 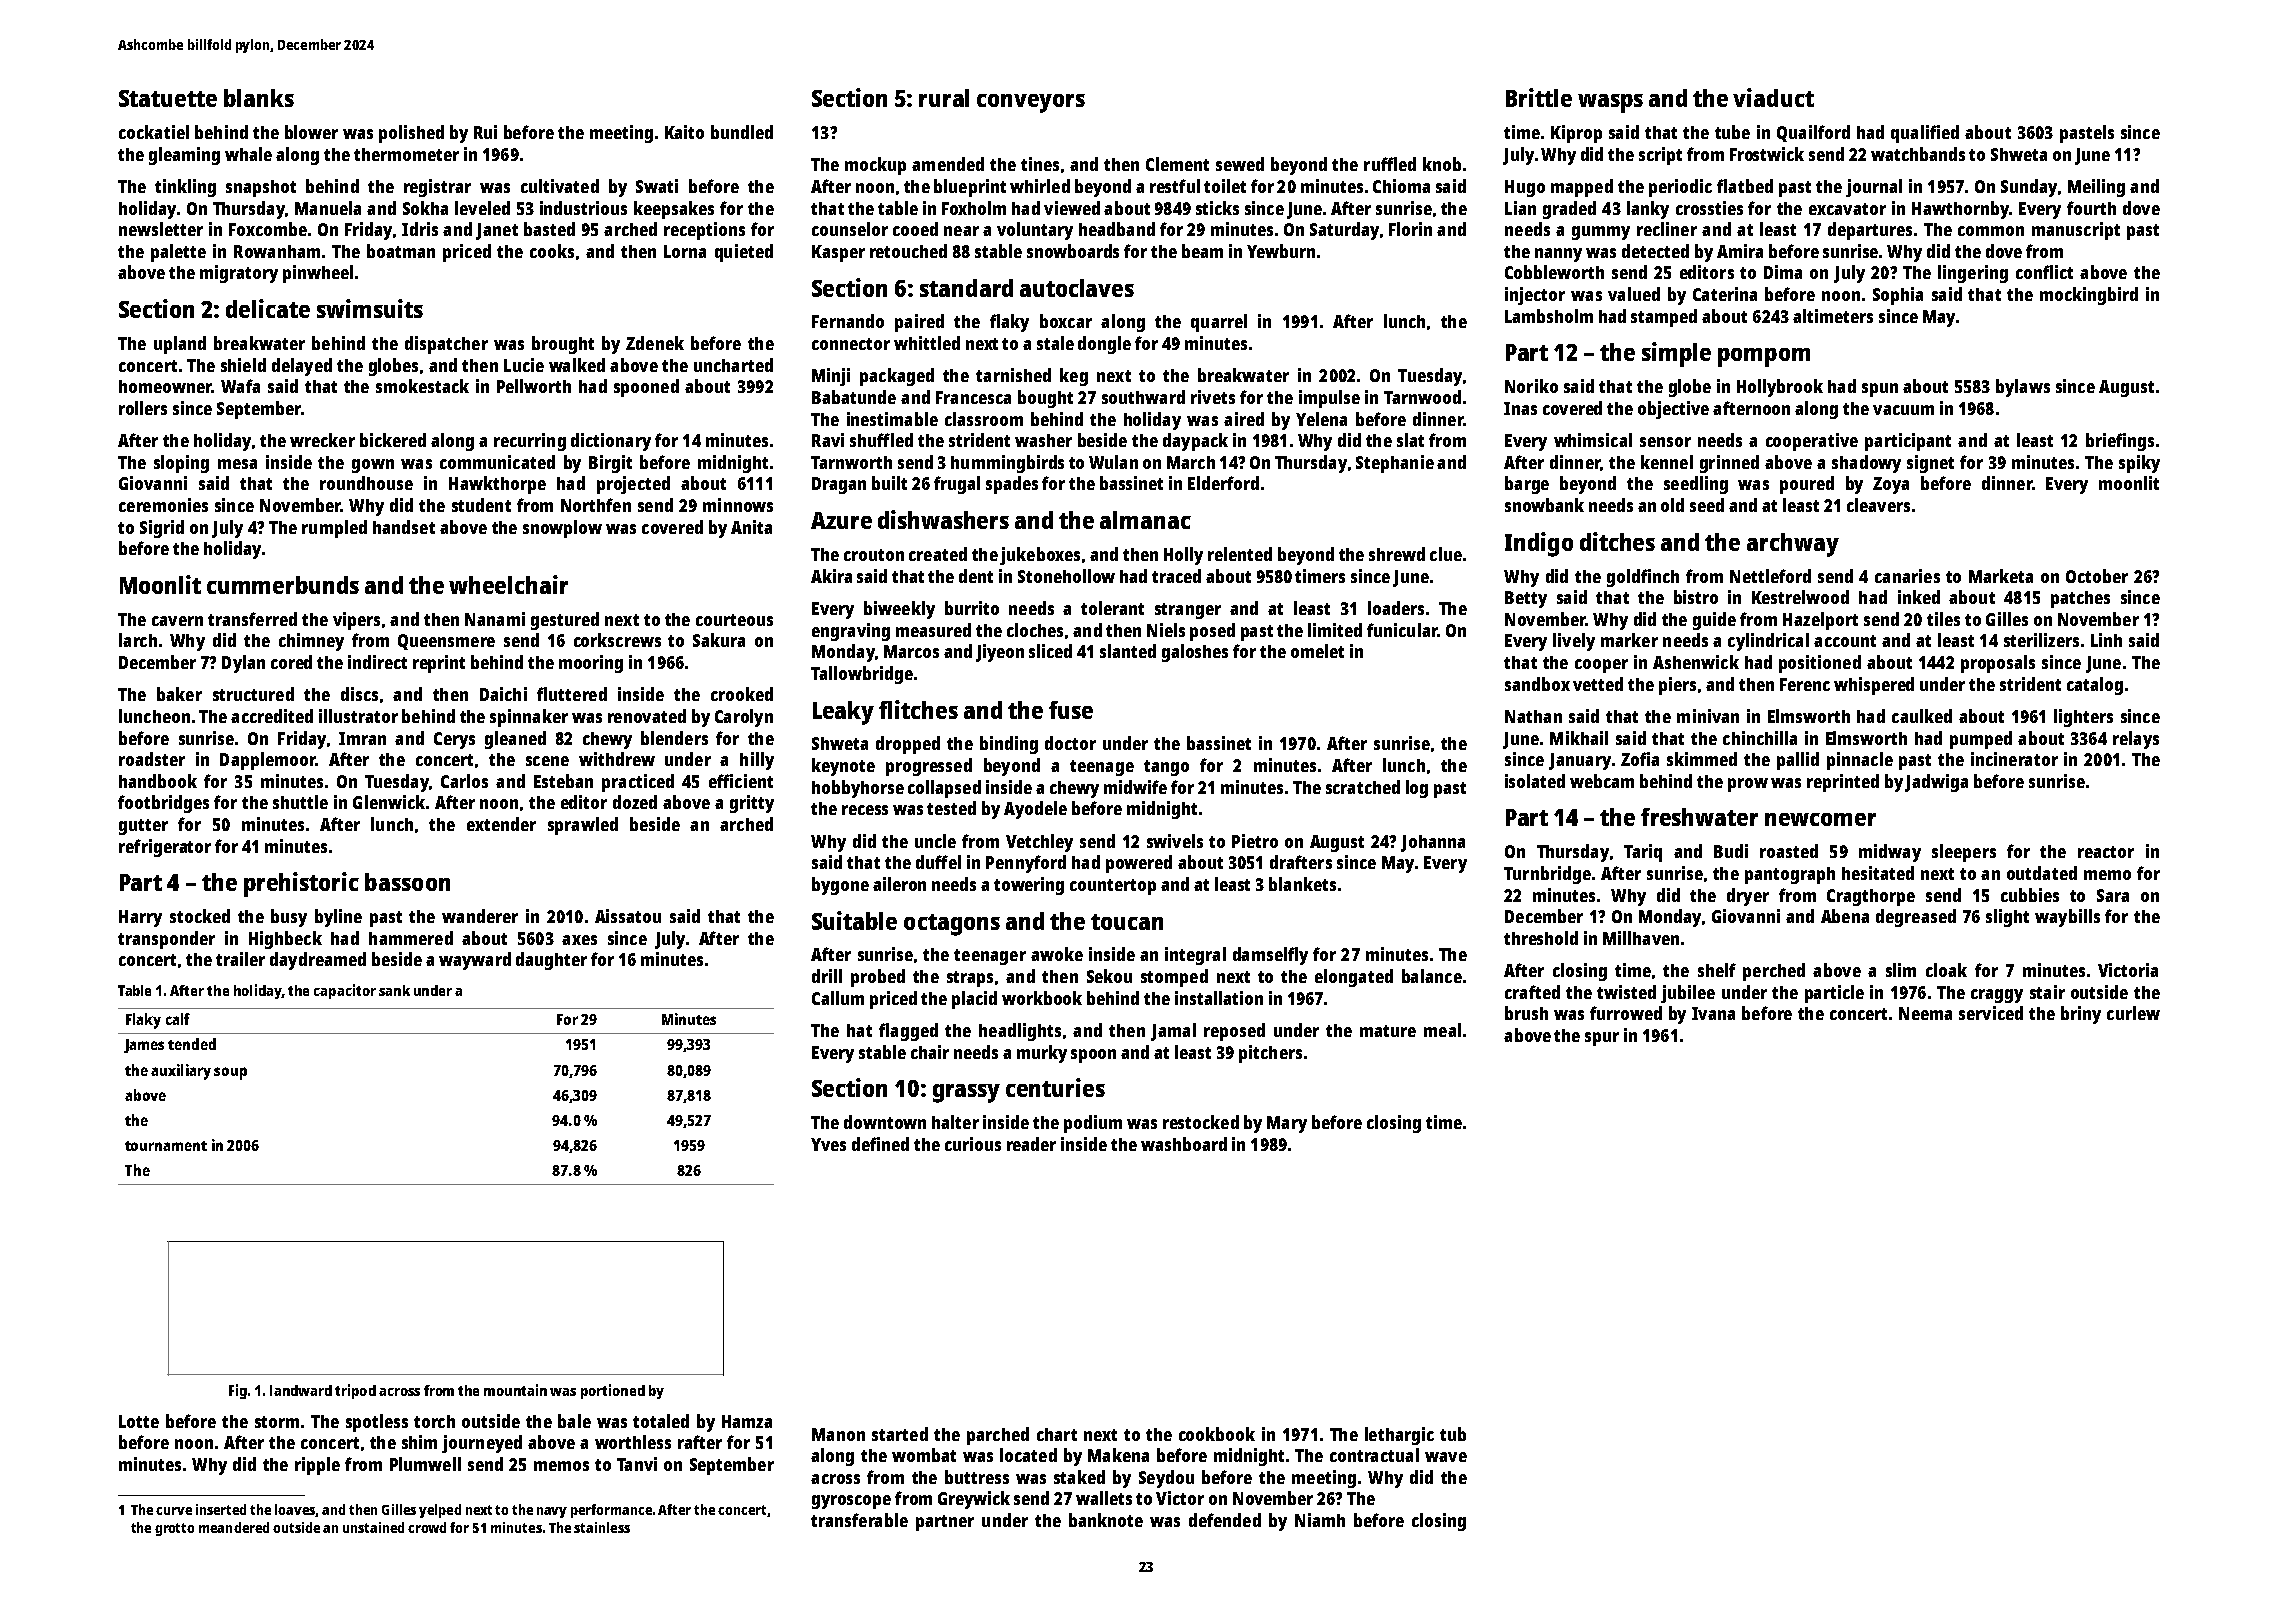 I want to click on mature, so click(x=1388, y=1031).
